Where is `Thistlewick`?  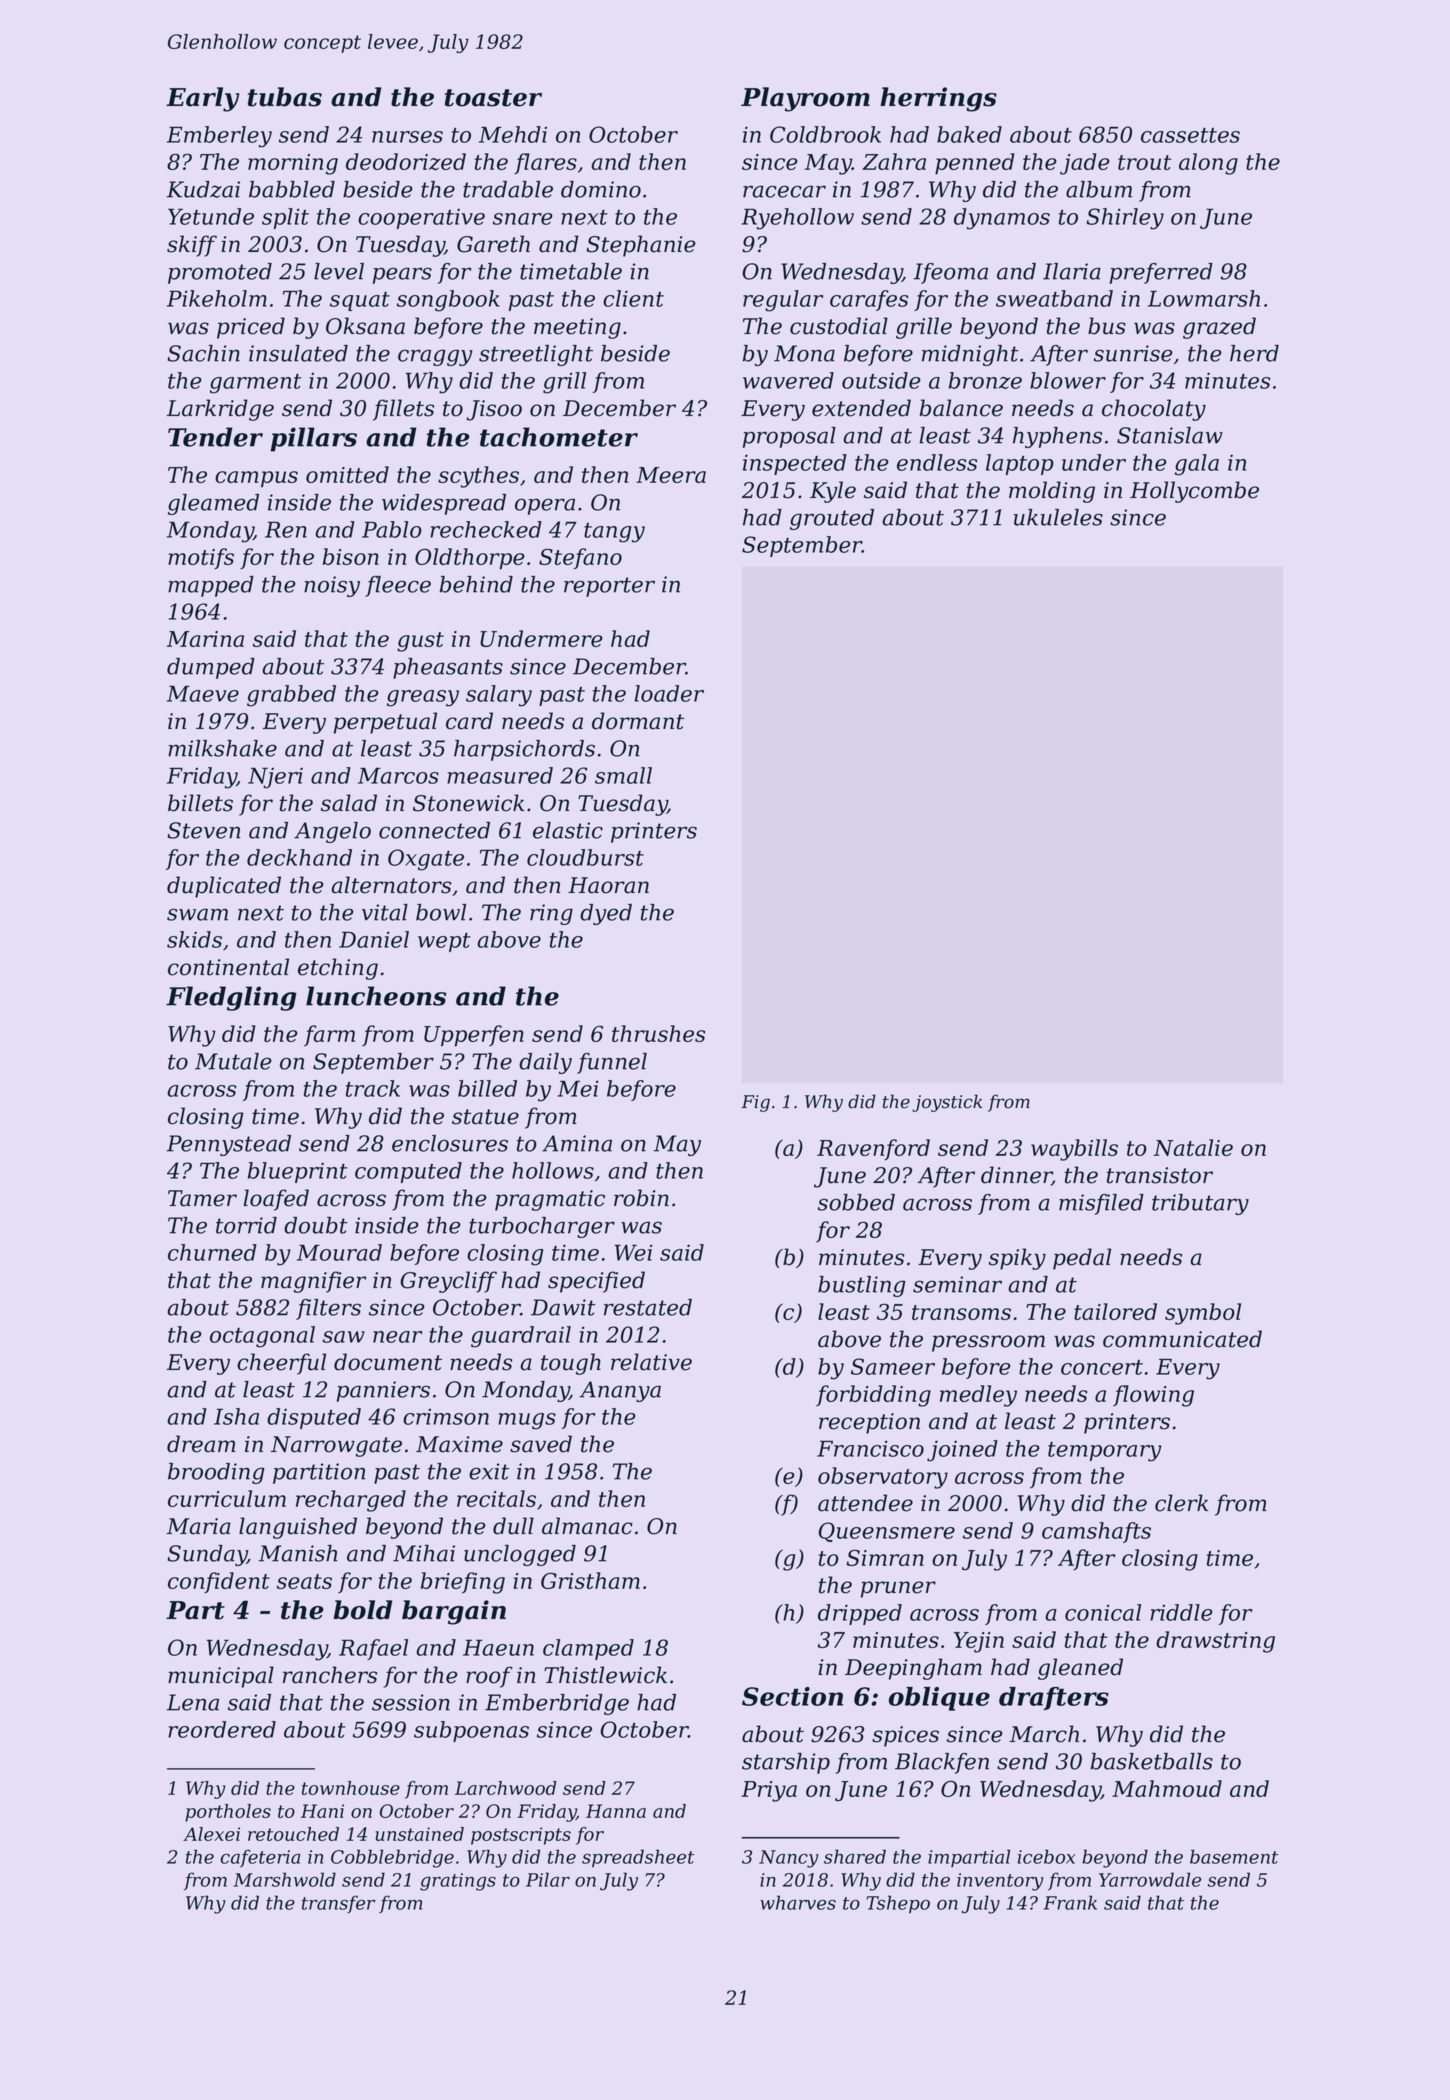 Thistlewick is located at coordinates (605, 1675).
